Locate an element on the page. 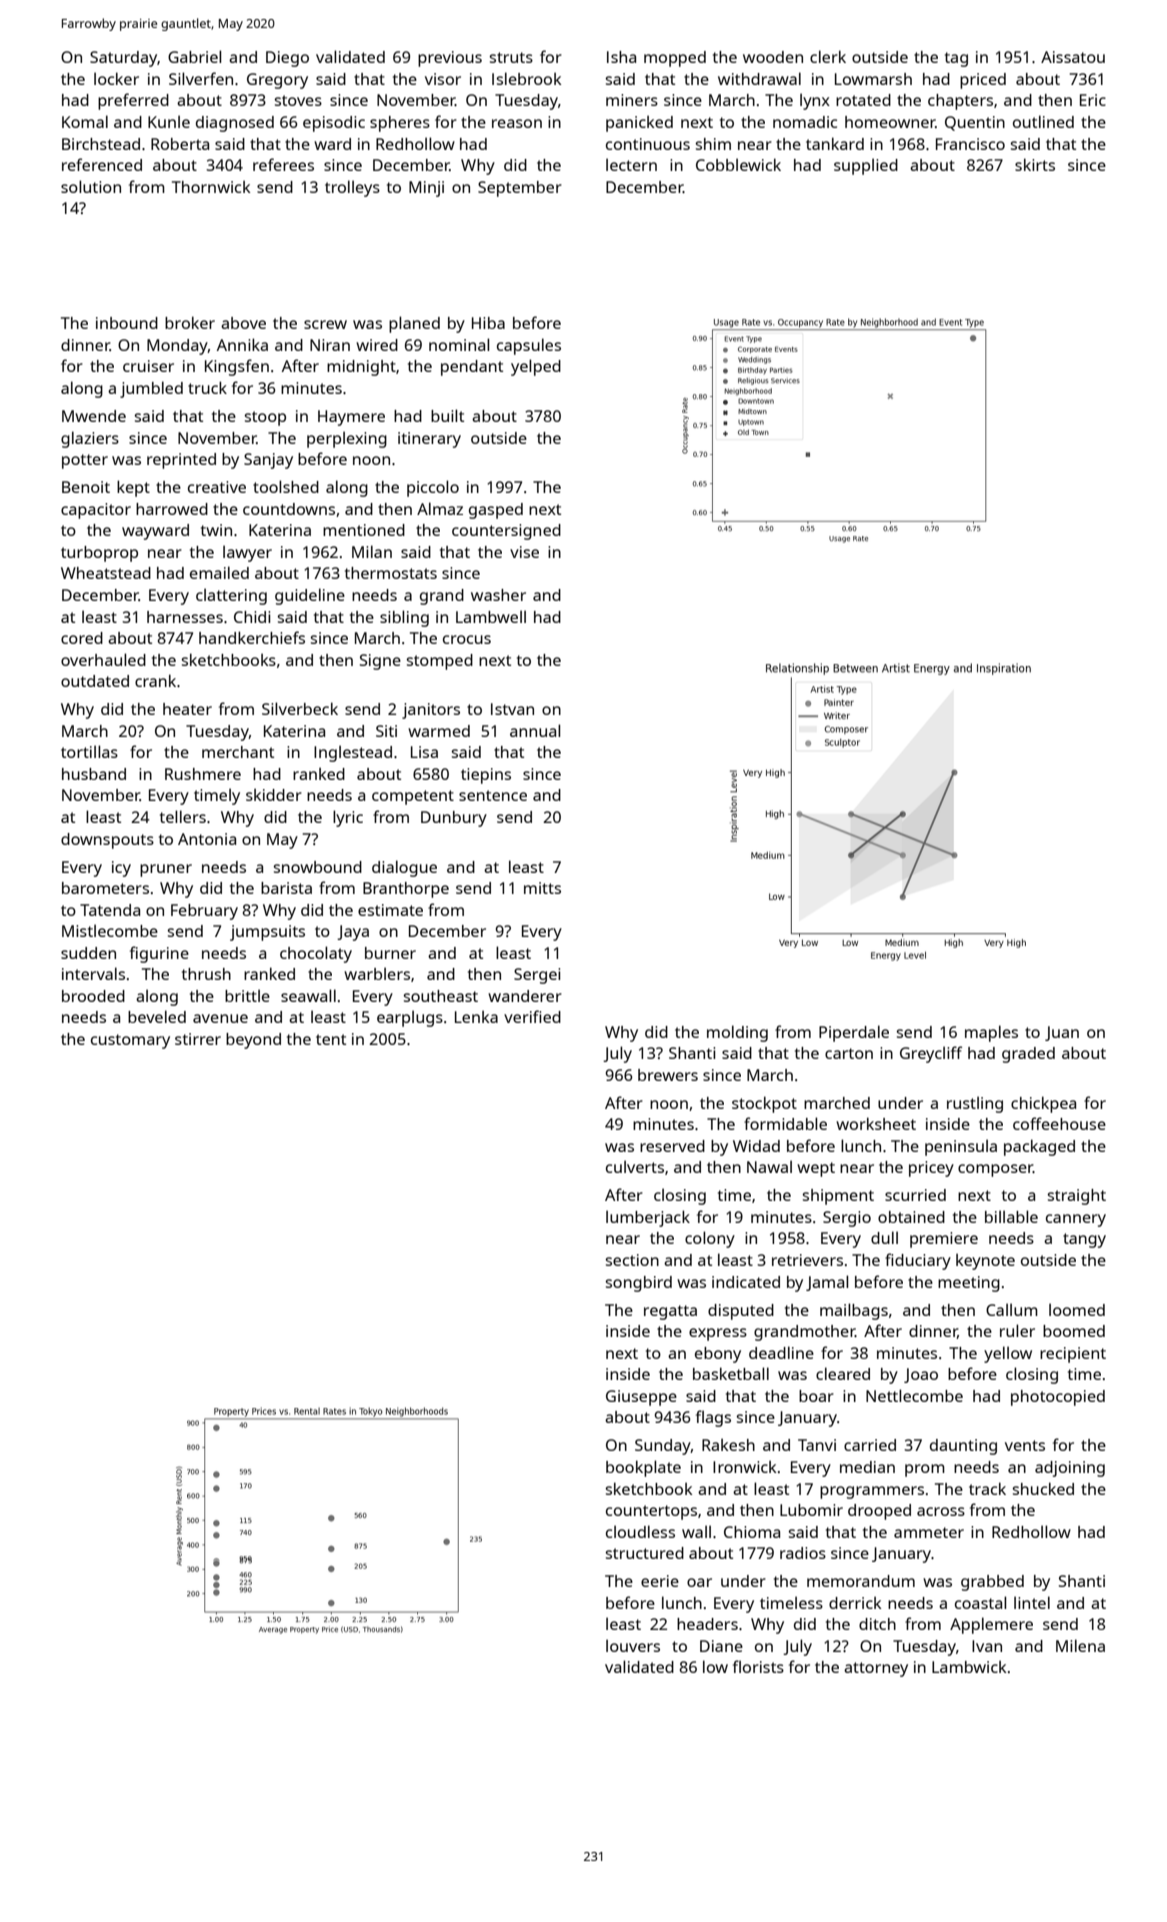 The height and width of the page is (1922, 1167). customary is located at coordinates (130, 1041).
